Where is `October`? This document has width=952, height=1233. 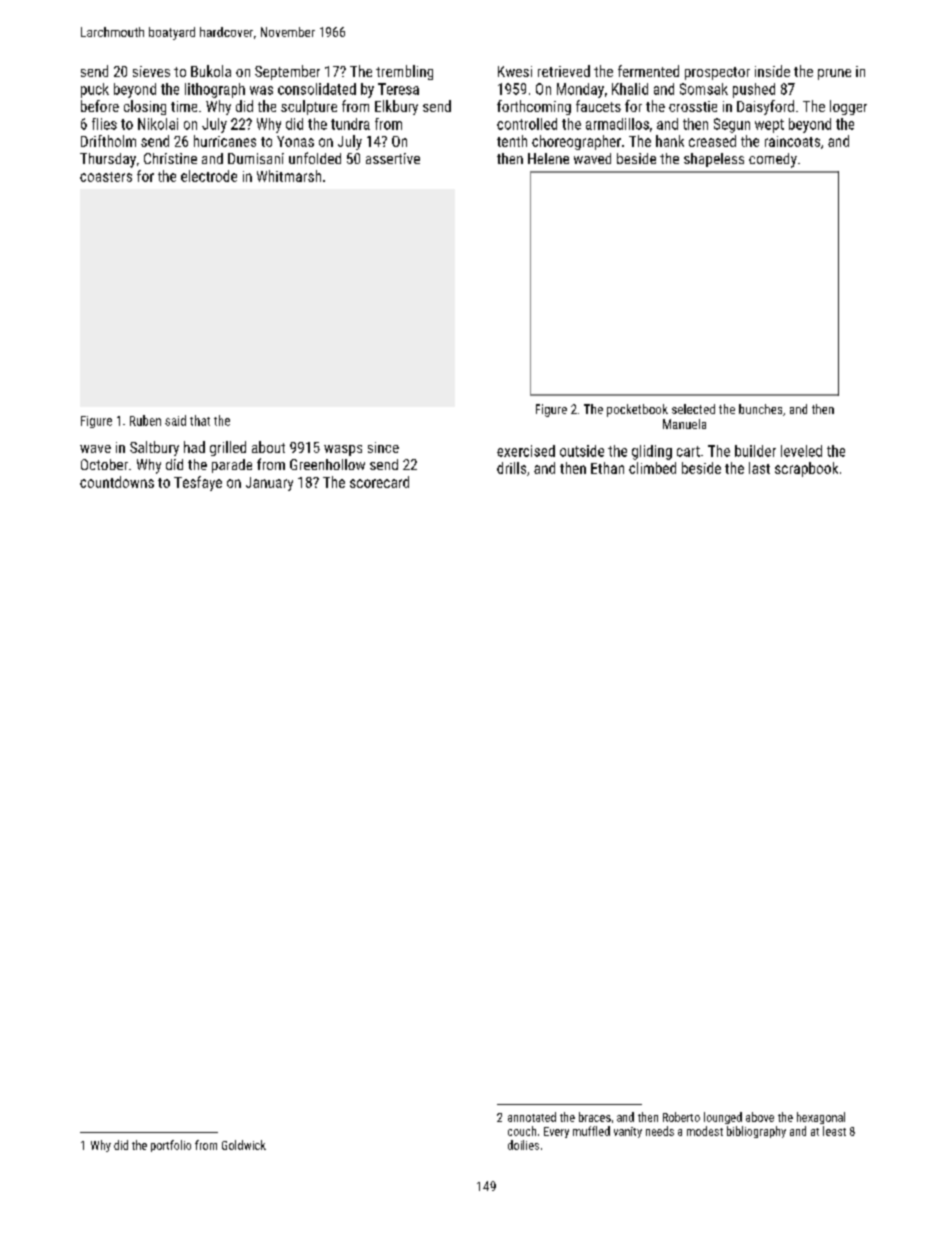 October is located at coordinates (104, 464).
